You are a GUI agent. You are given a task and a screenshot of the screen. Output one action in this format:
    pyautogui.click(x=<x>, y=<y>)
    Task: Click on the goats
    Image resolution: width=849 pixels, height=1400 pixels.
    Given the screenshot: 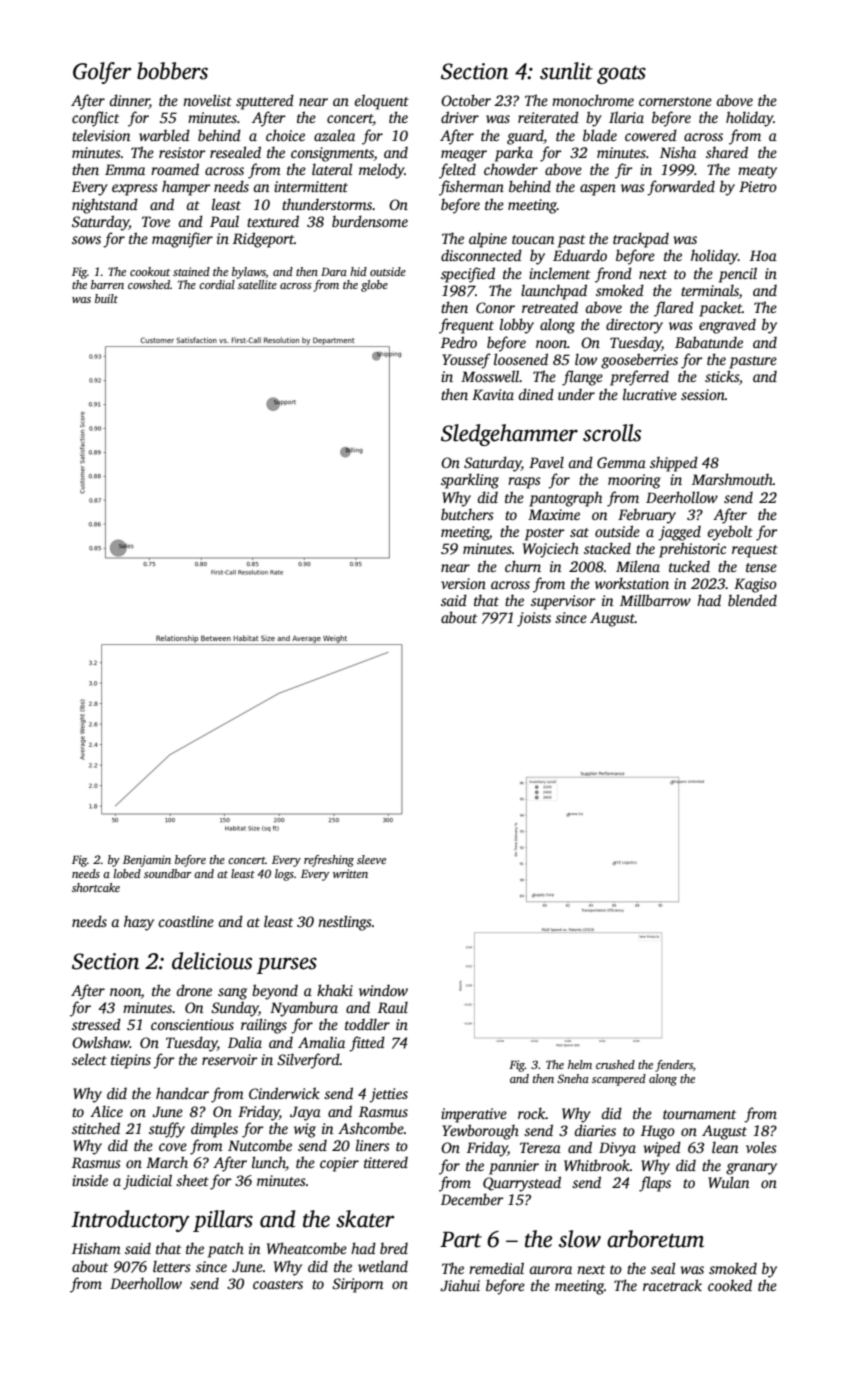 What is the action you would take?
    pyautogui.click(x=621, y=74)
